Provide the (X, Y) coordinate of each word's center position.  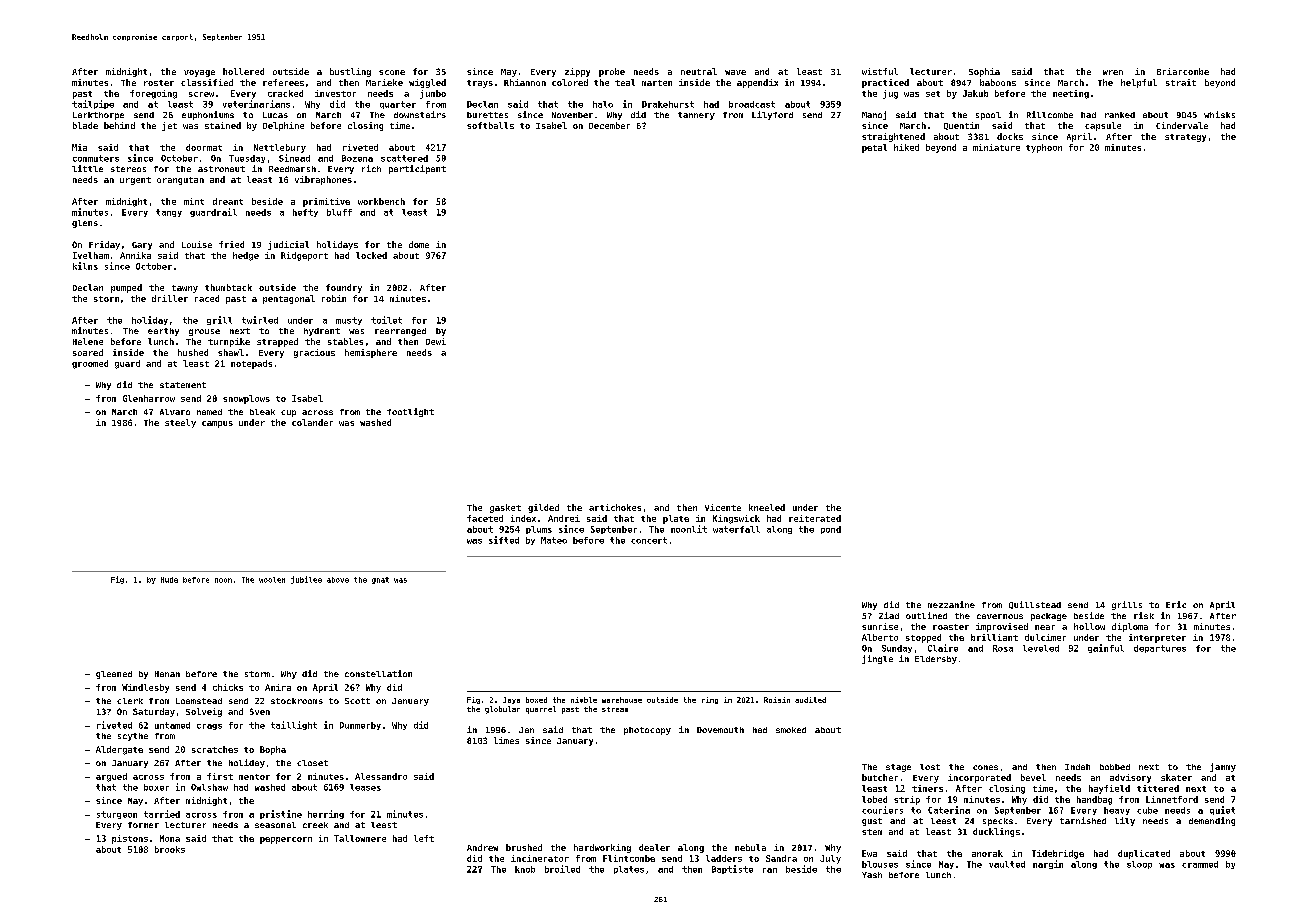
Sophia (984, 72)
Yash (872, 875)
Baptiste (732, 869)
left (424, 838)
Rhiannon (525, 82)
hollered (243, 71)
